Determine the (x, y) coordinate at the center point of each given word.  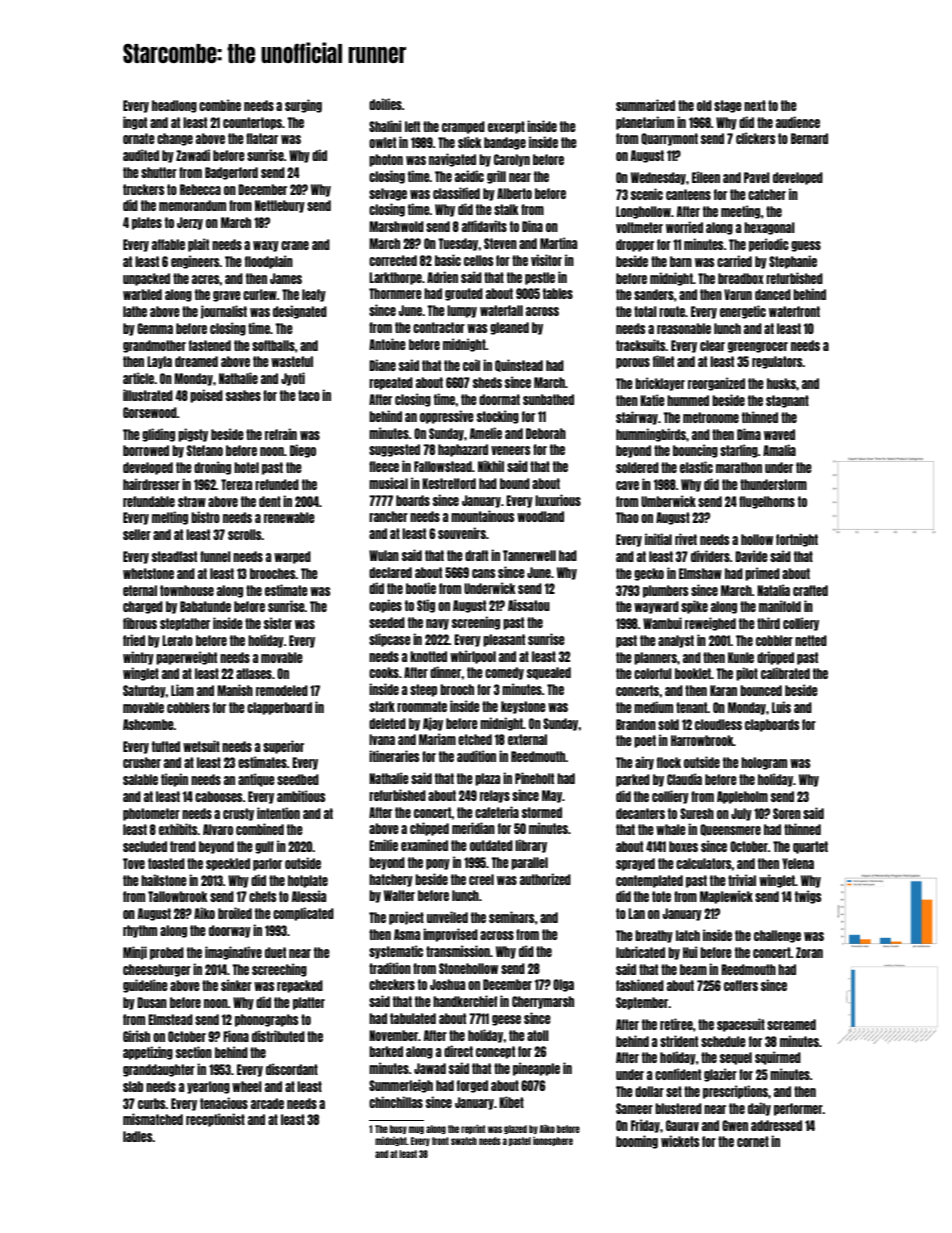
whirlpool (473, 657)
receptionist (215, 1120)
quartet (810, 847)
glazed (515, 1129)
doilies (385, 104)
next (755, 105)
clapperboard (279, 708)
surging (303, 106)
